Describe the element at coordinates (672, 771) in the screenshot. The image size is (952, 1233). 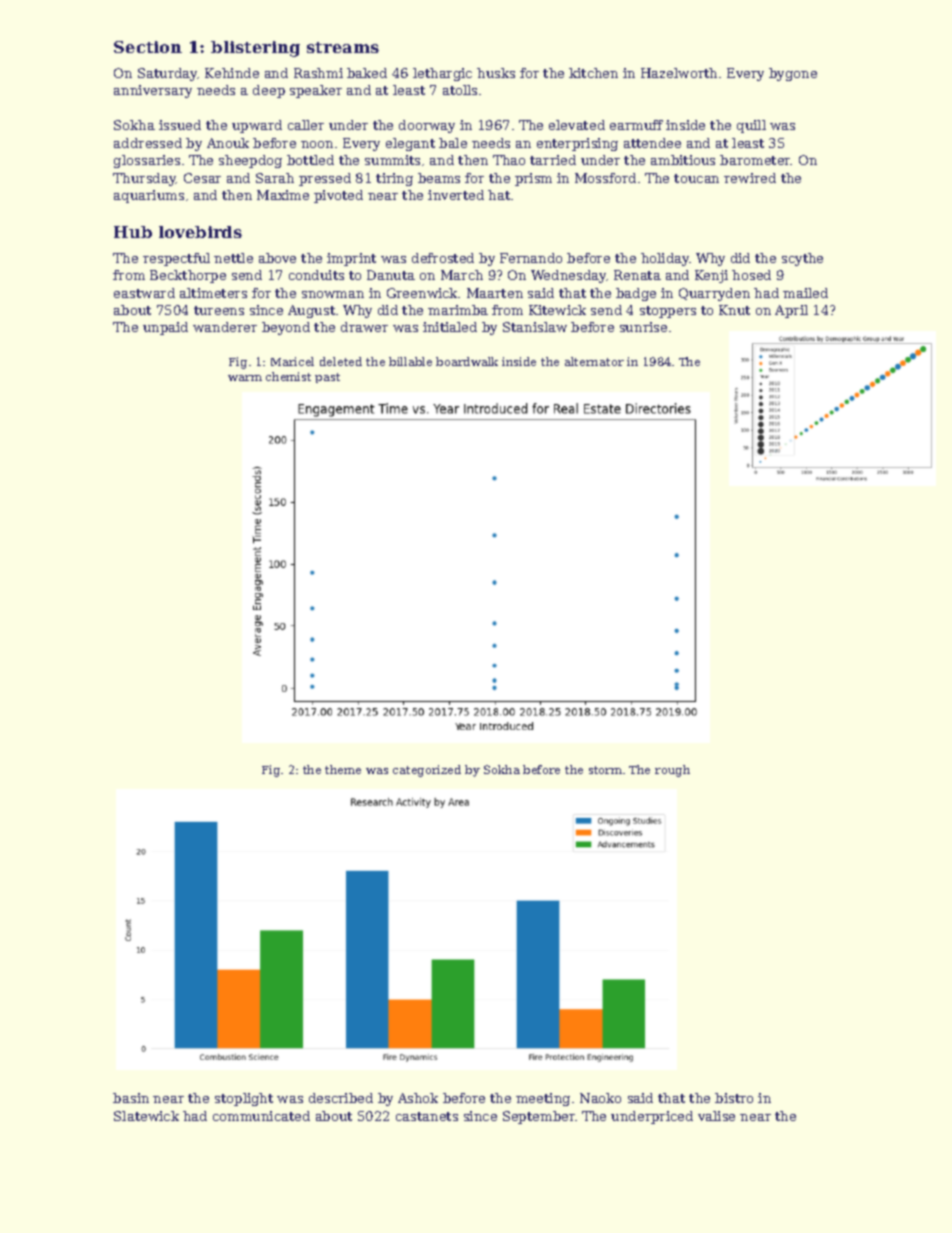
I see `rough` at that location.
